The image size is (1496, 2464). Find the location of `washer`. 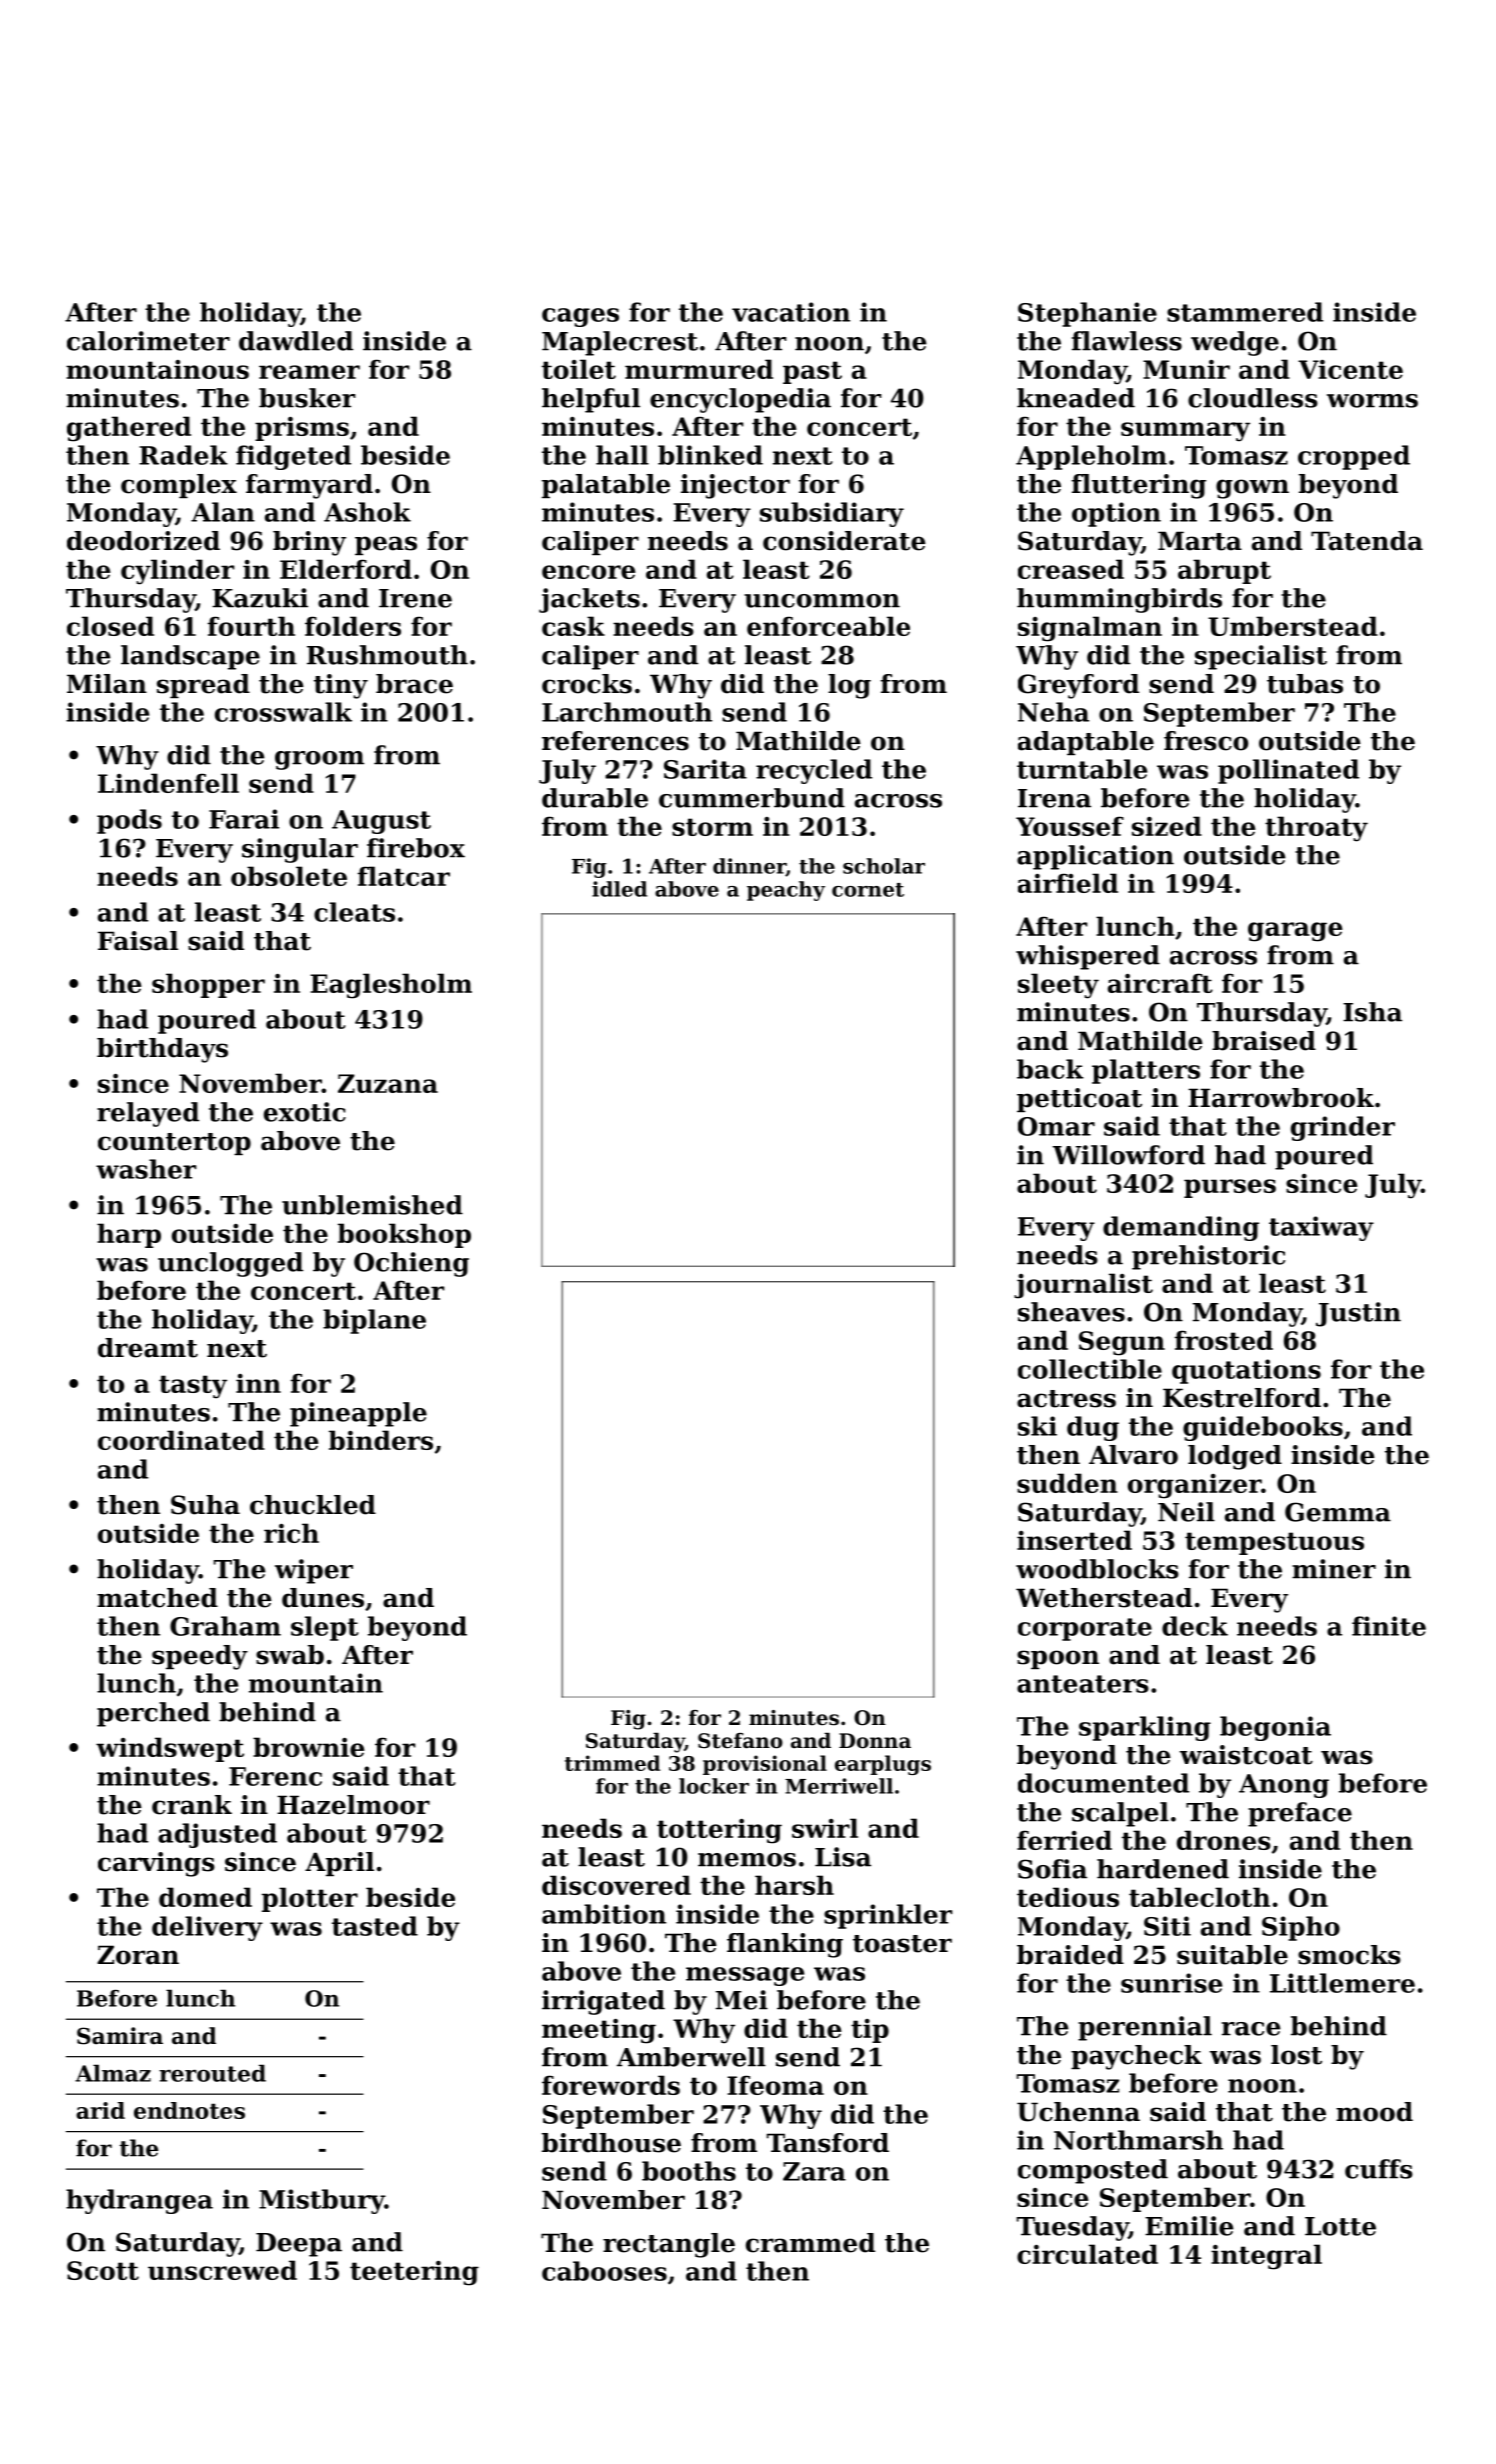

washer is located at coordinates (146, 1169).
